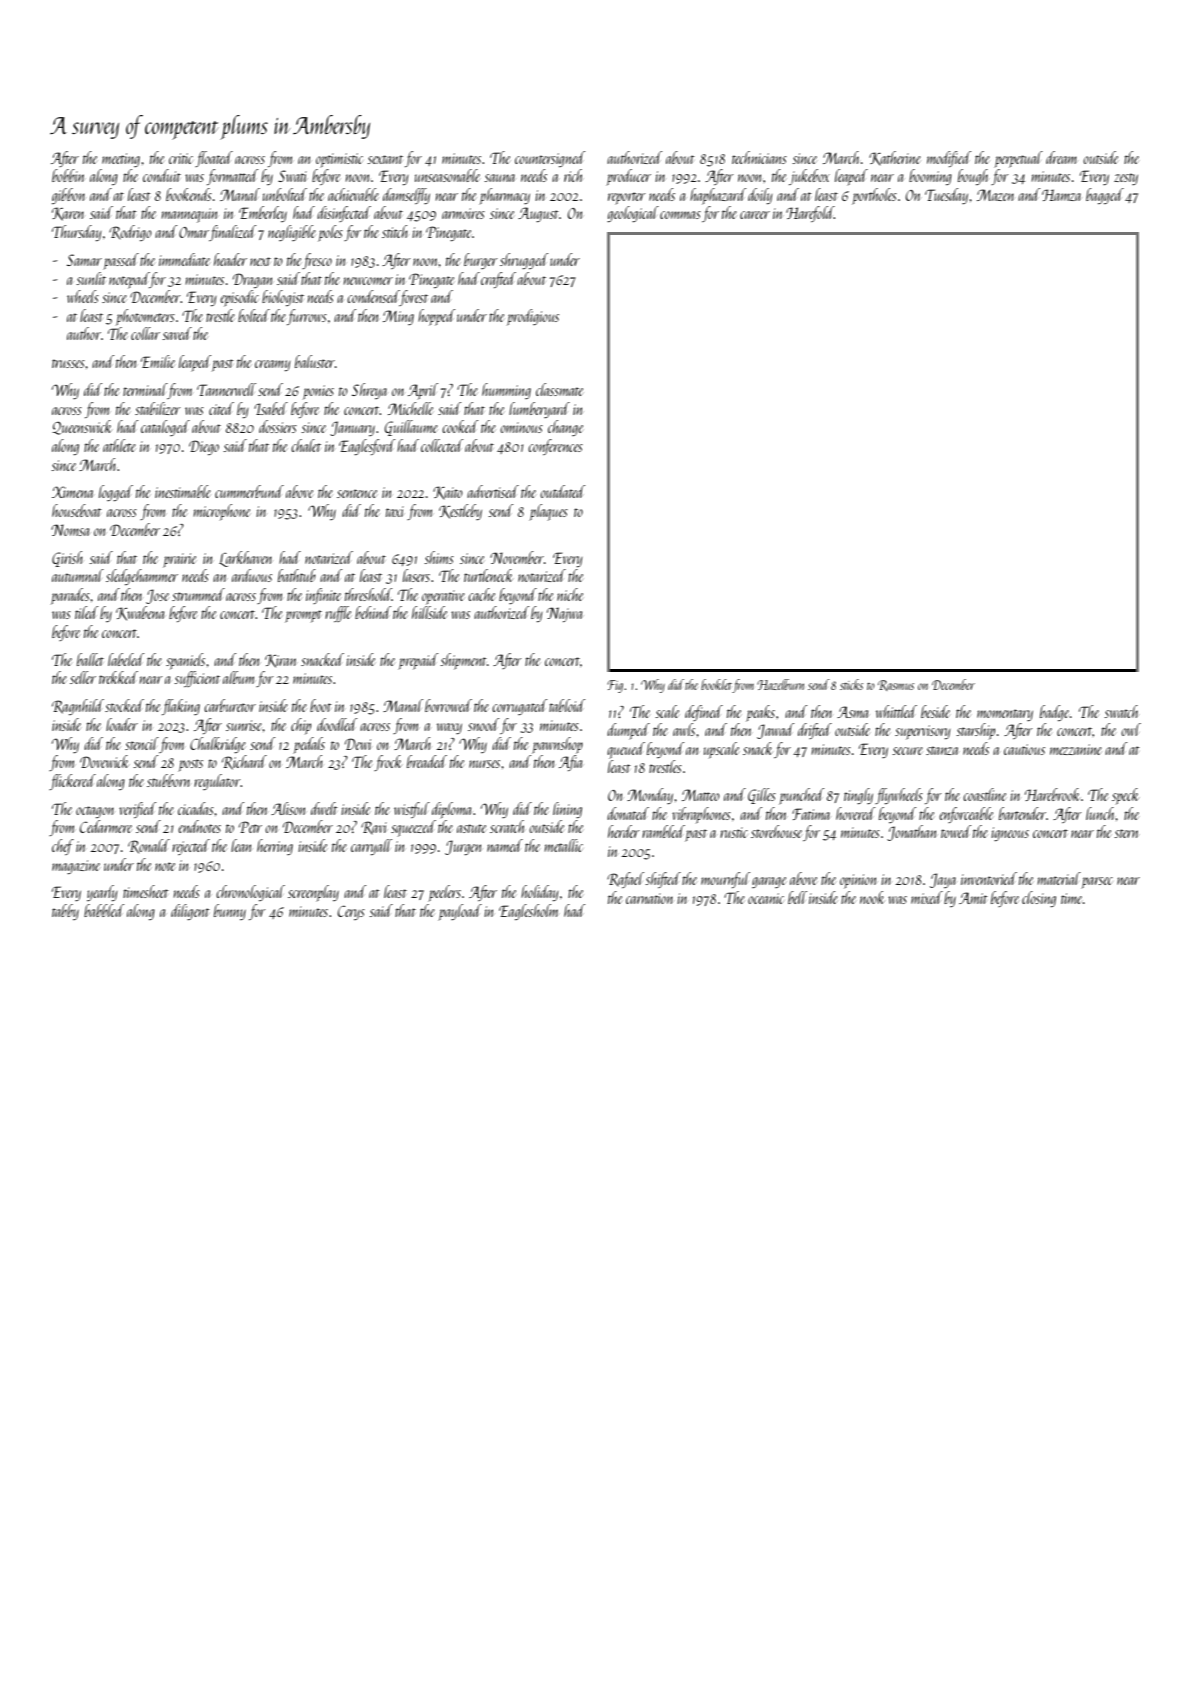  Describe the element at coordinates (1105, 196) in the screenshot. I see `bagged` at that location.
